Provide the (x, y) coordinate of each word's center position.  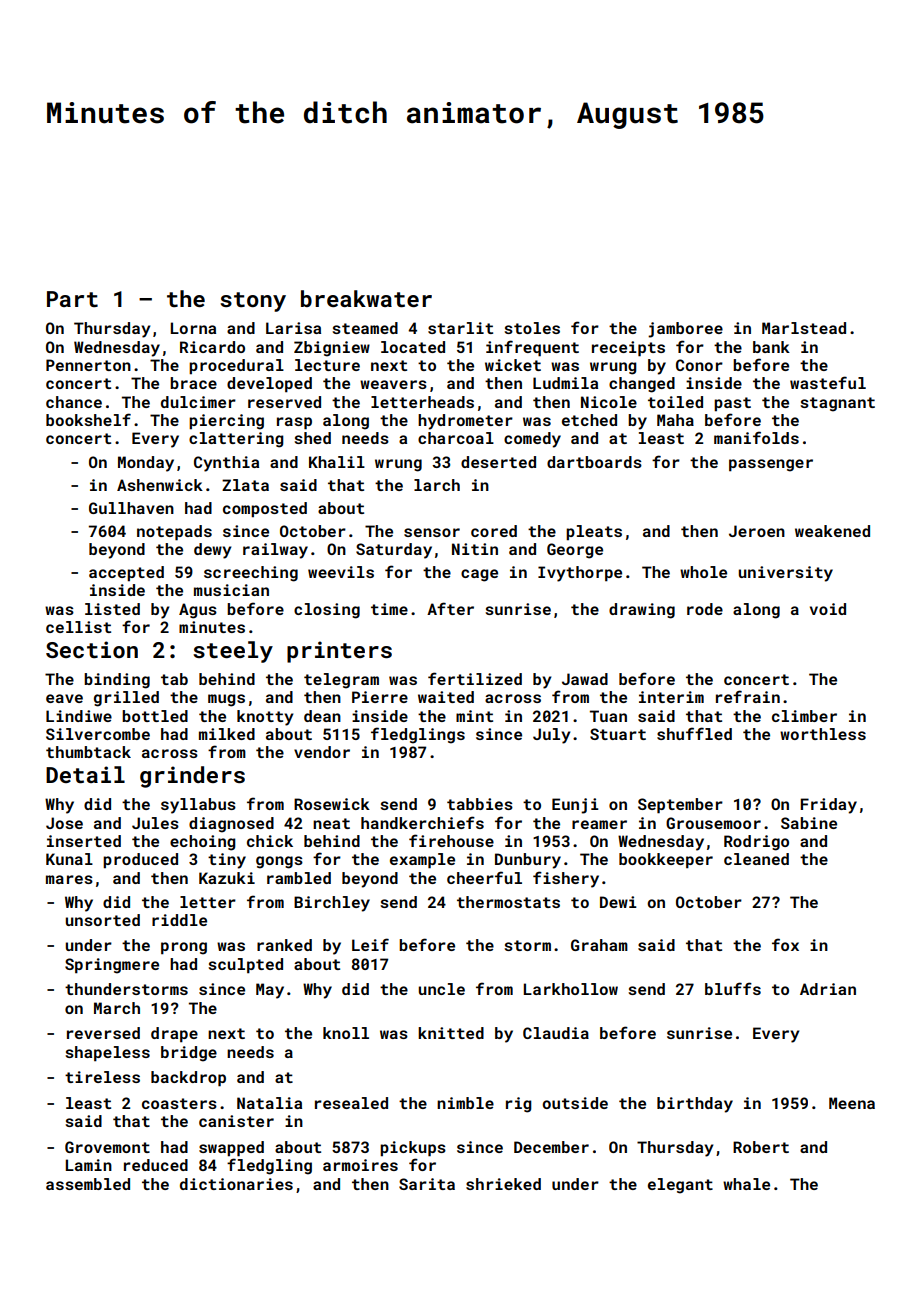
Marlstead (804, 328)
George (575, 551)
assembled (88, 1184)
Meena (852, 1103)
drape (174, 1035)
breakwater (366, 298)
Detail (85, 774)
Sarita (427, 1184)
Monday (146, 464)
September (680, 806)
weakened (832, 531)
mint (474, 716)
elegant (680, 1186)
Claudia (556, 1033)
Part (72, 299)
